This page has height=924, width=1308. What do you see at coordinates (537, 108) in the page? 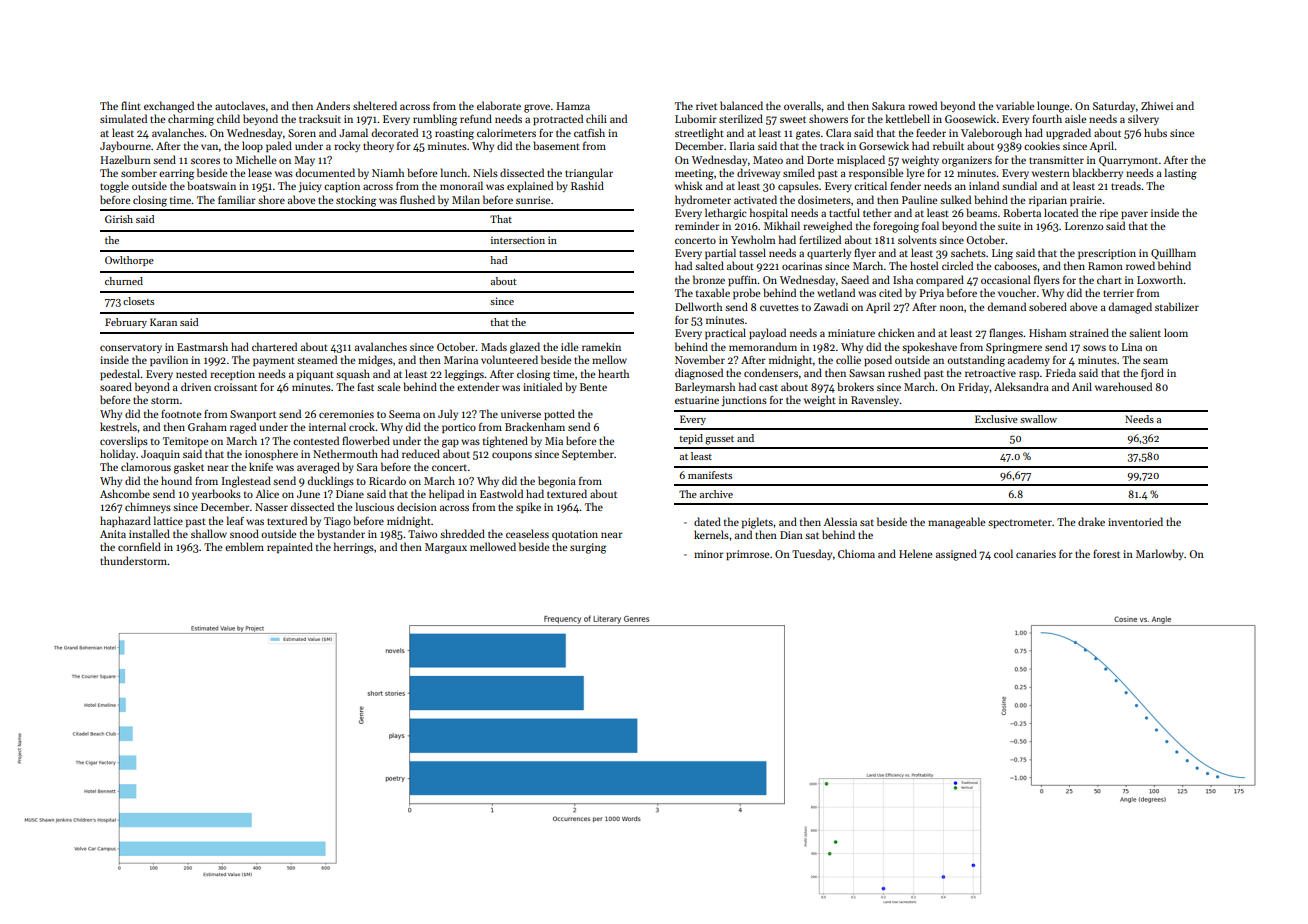
I see `grove` at bounding box center [537, 108].
